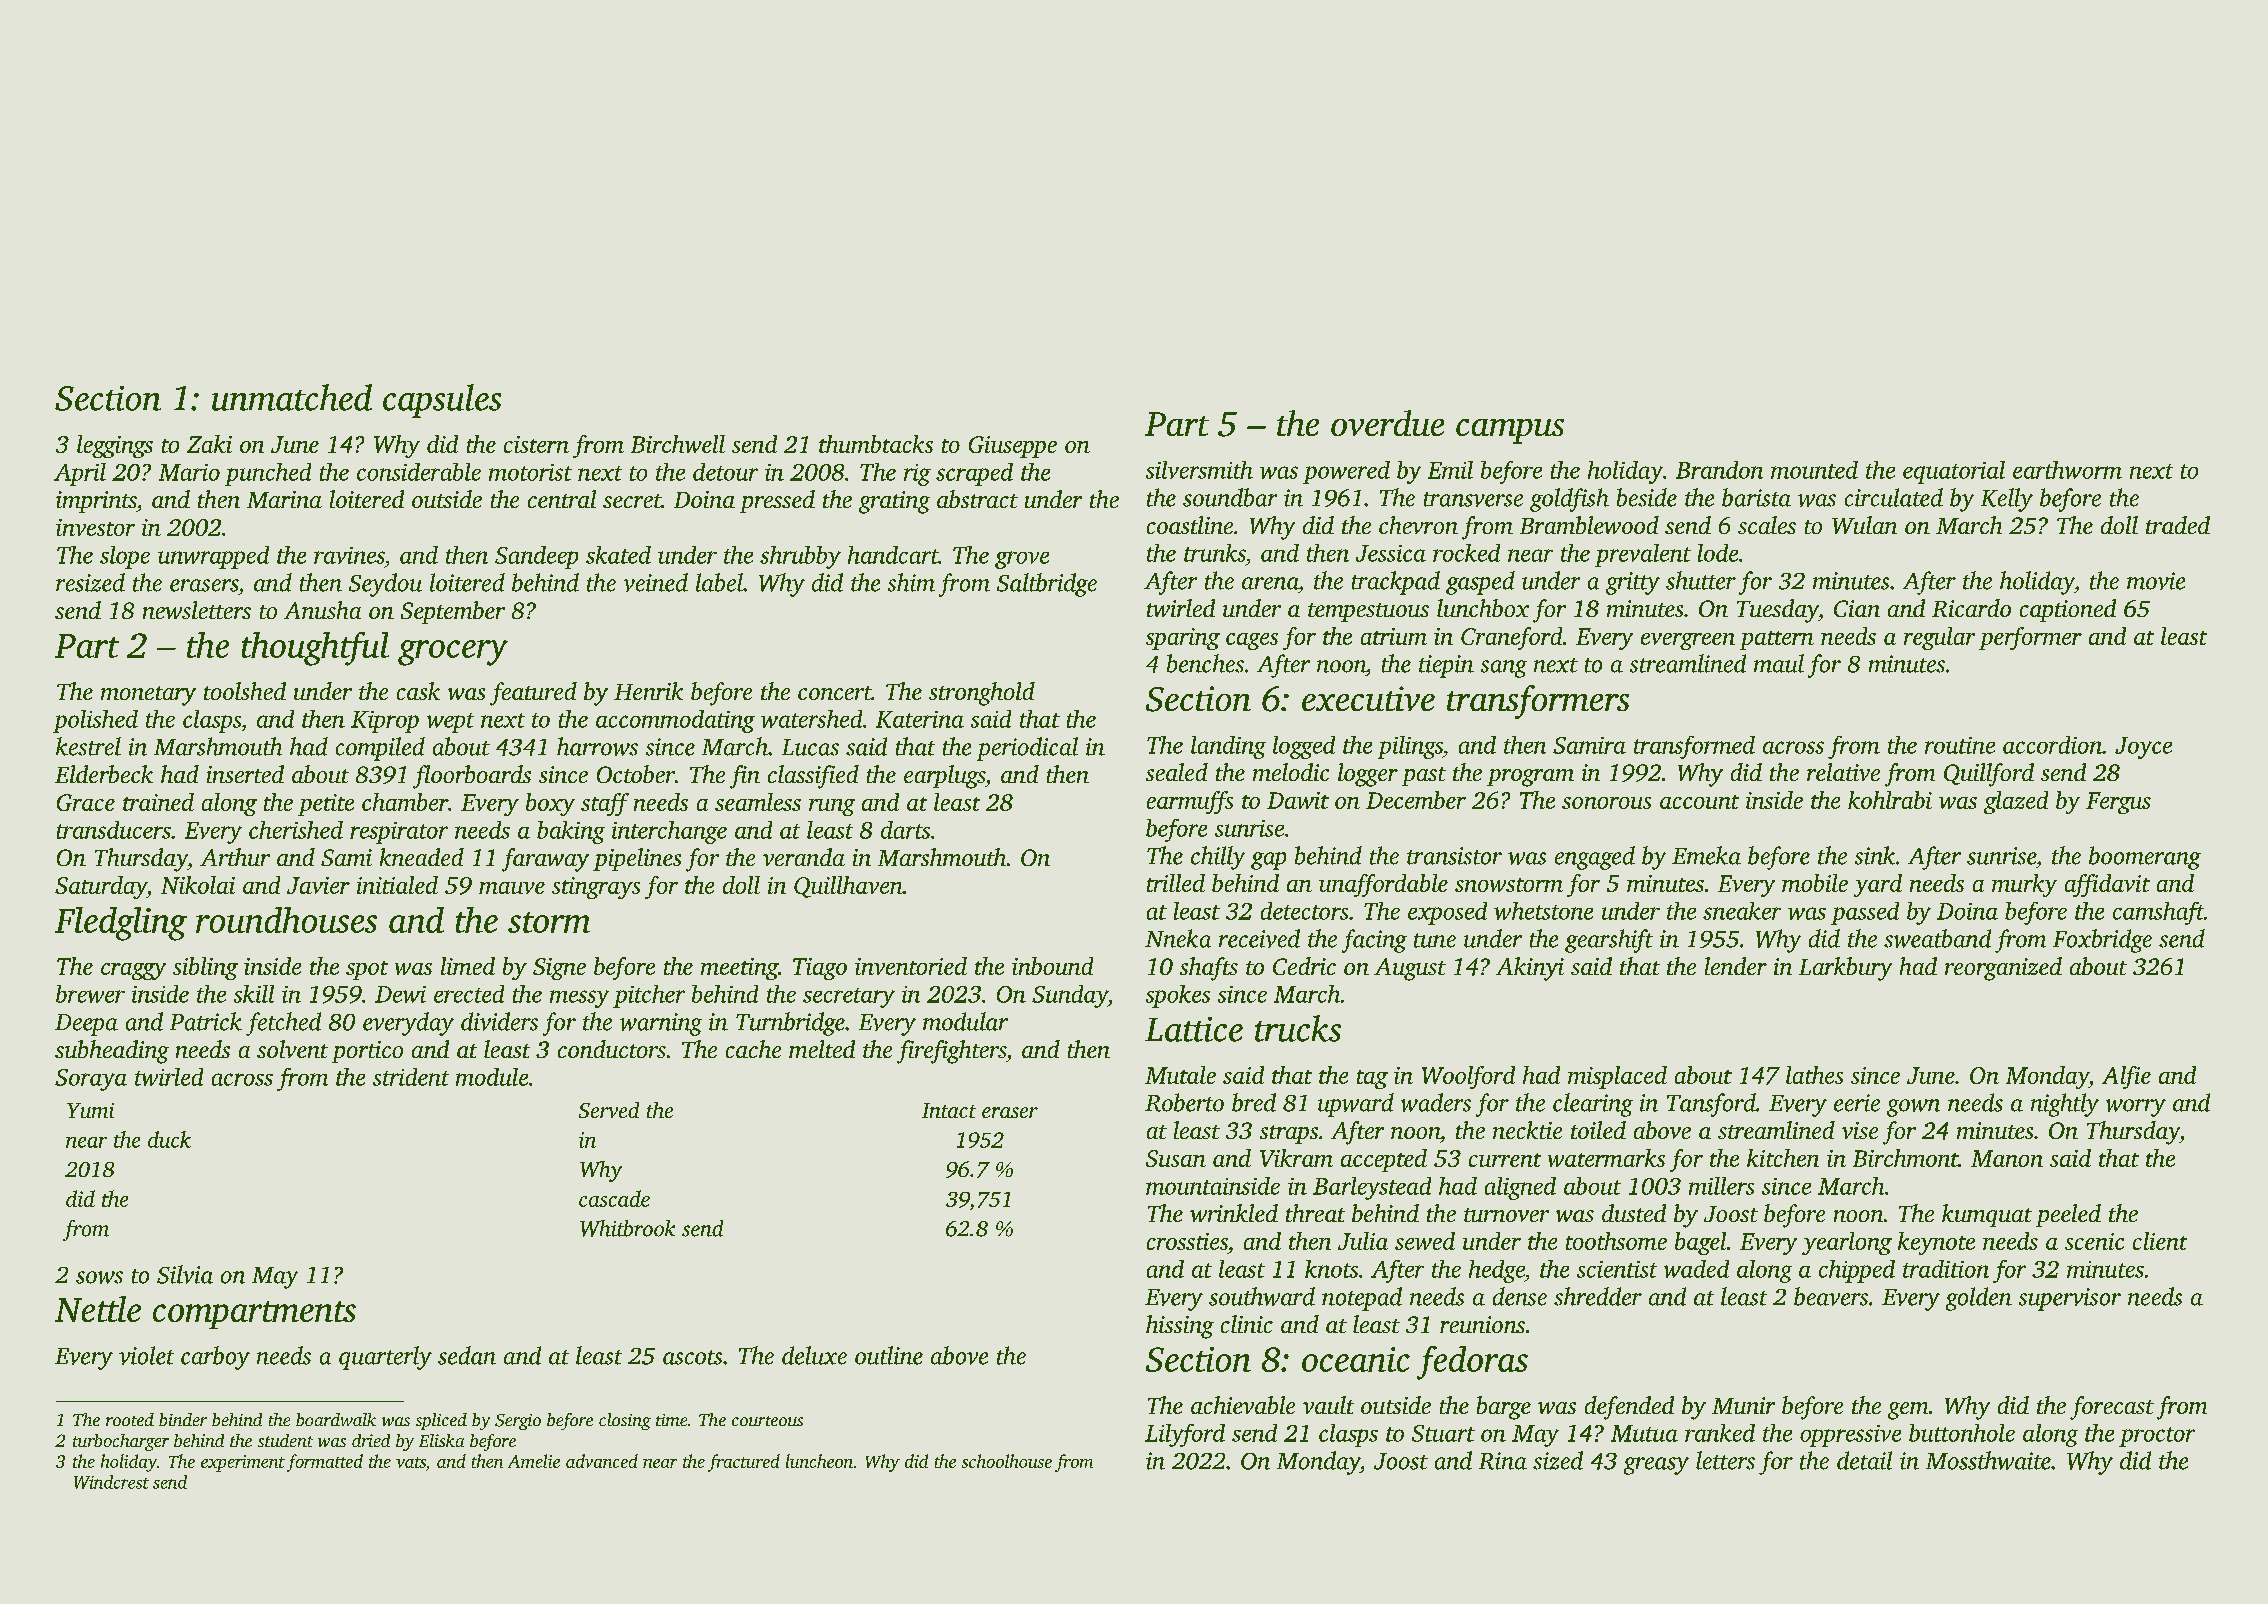  I want to click on Anusha, so click(322, 610).
